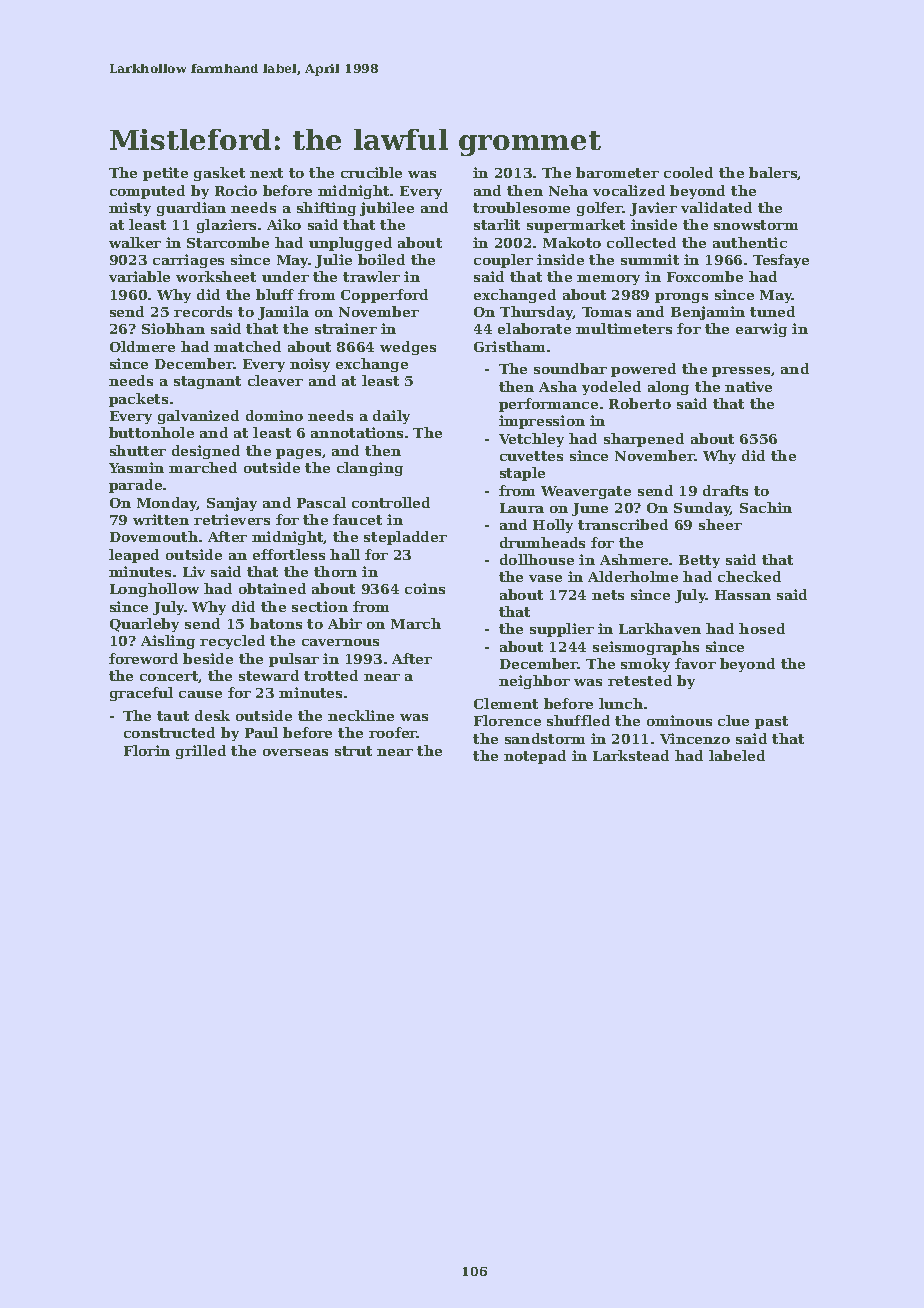 The image size is (924, 1308). What do you see at coordinates (165, 174) in the image?
I see `petite` at bounding box center [165, 174].
